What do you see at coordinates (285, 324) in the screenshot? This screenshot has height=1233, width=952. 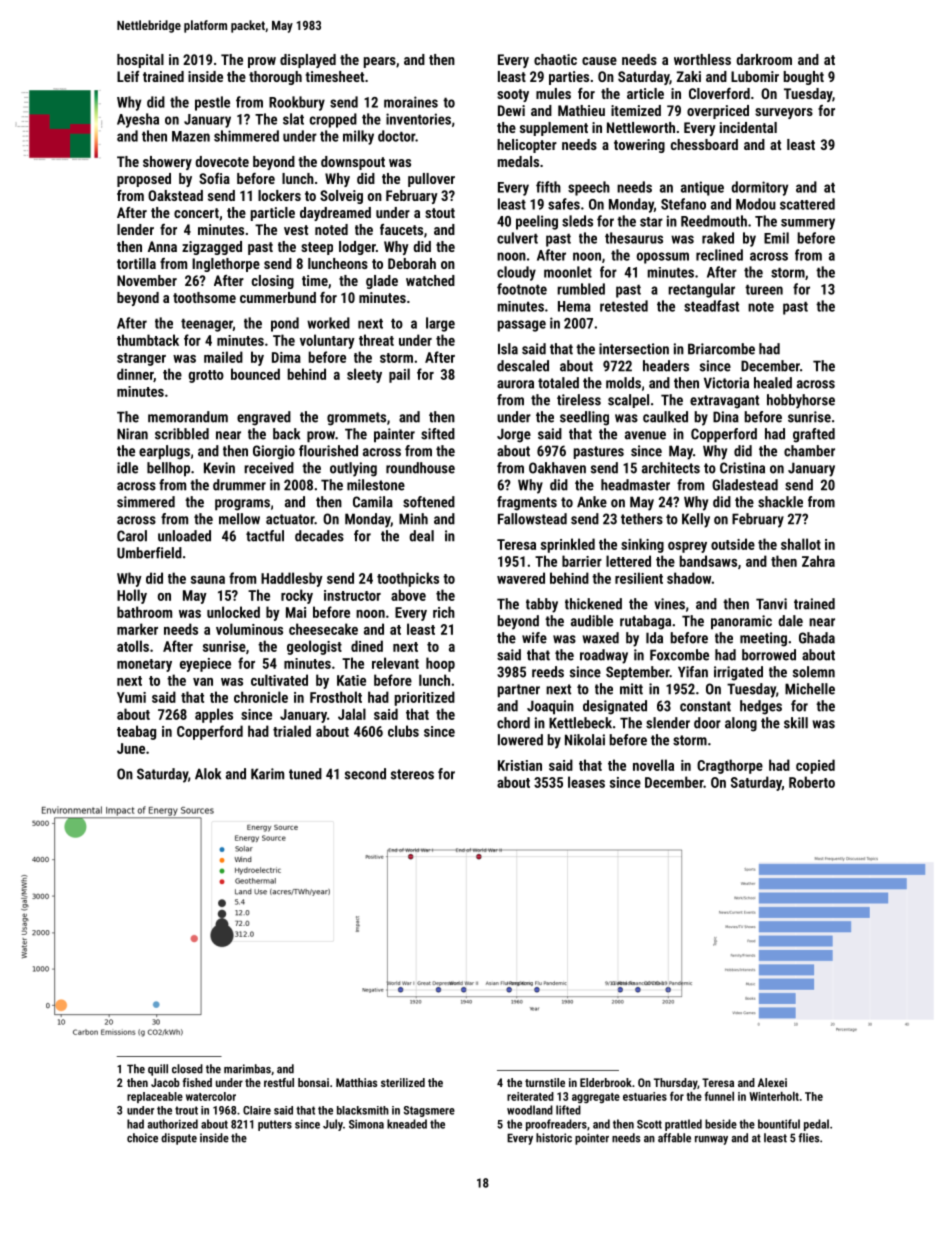 I see `pond` at bounding box center [285, 324].
